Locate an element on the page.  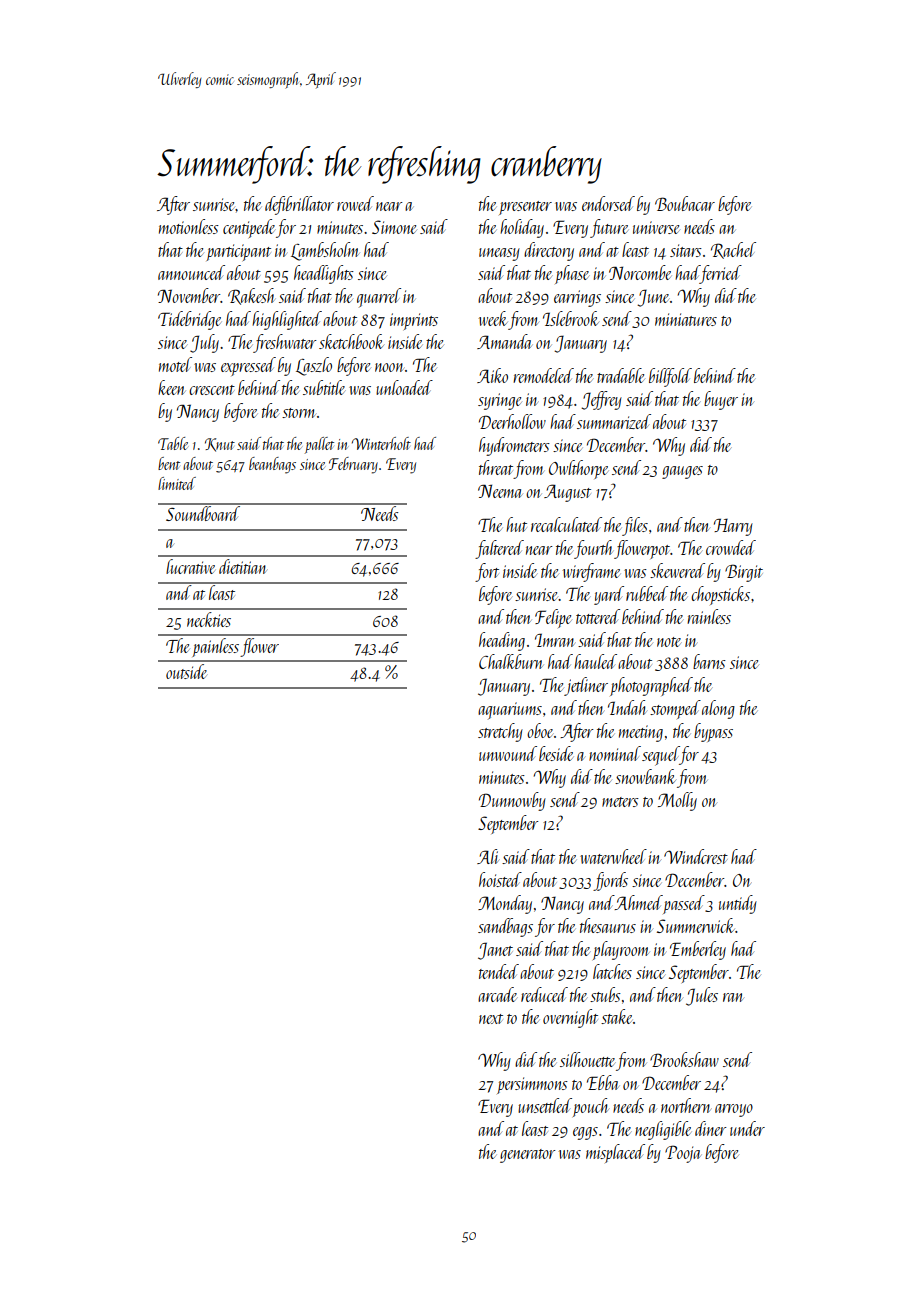
Rakesh is located at coordinates (251, 296).
